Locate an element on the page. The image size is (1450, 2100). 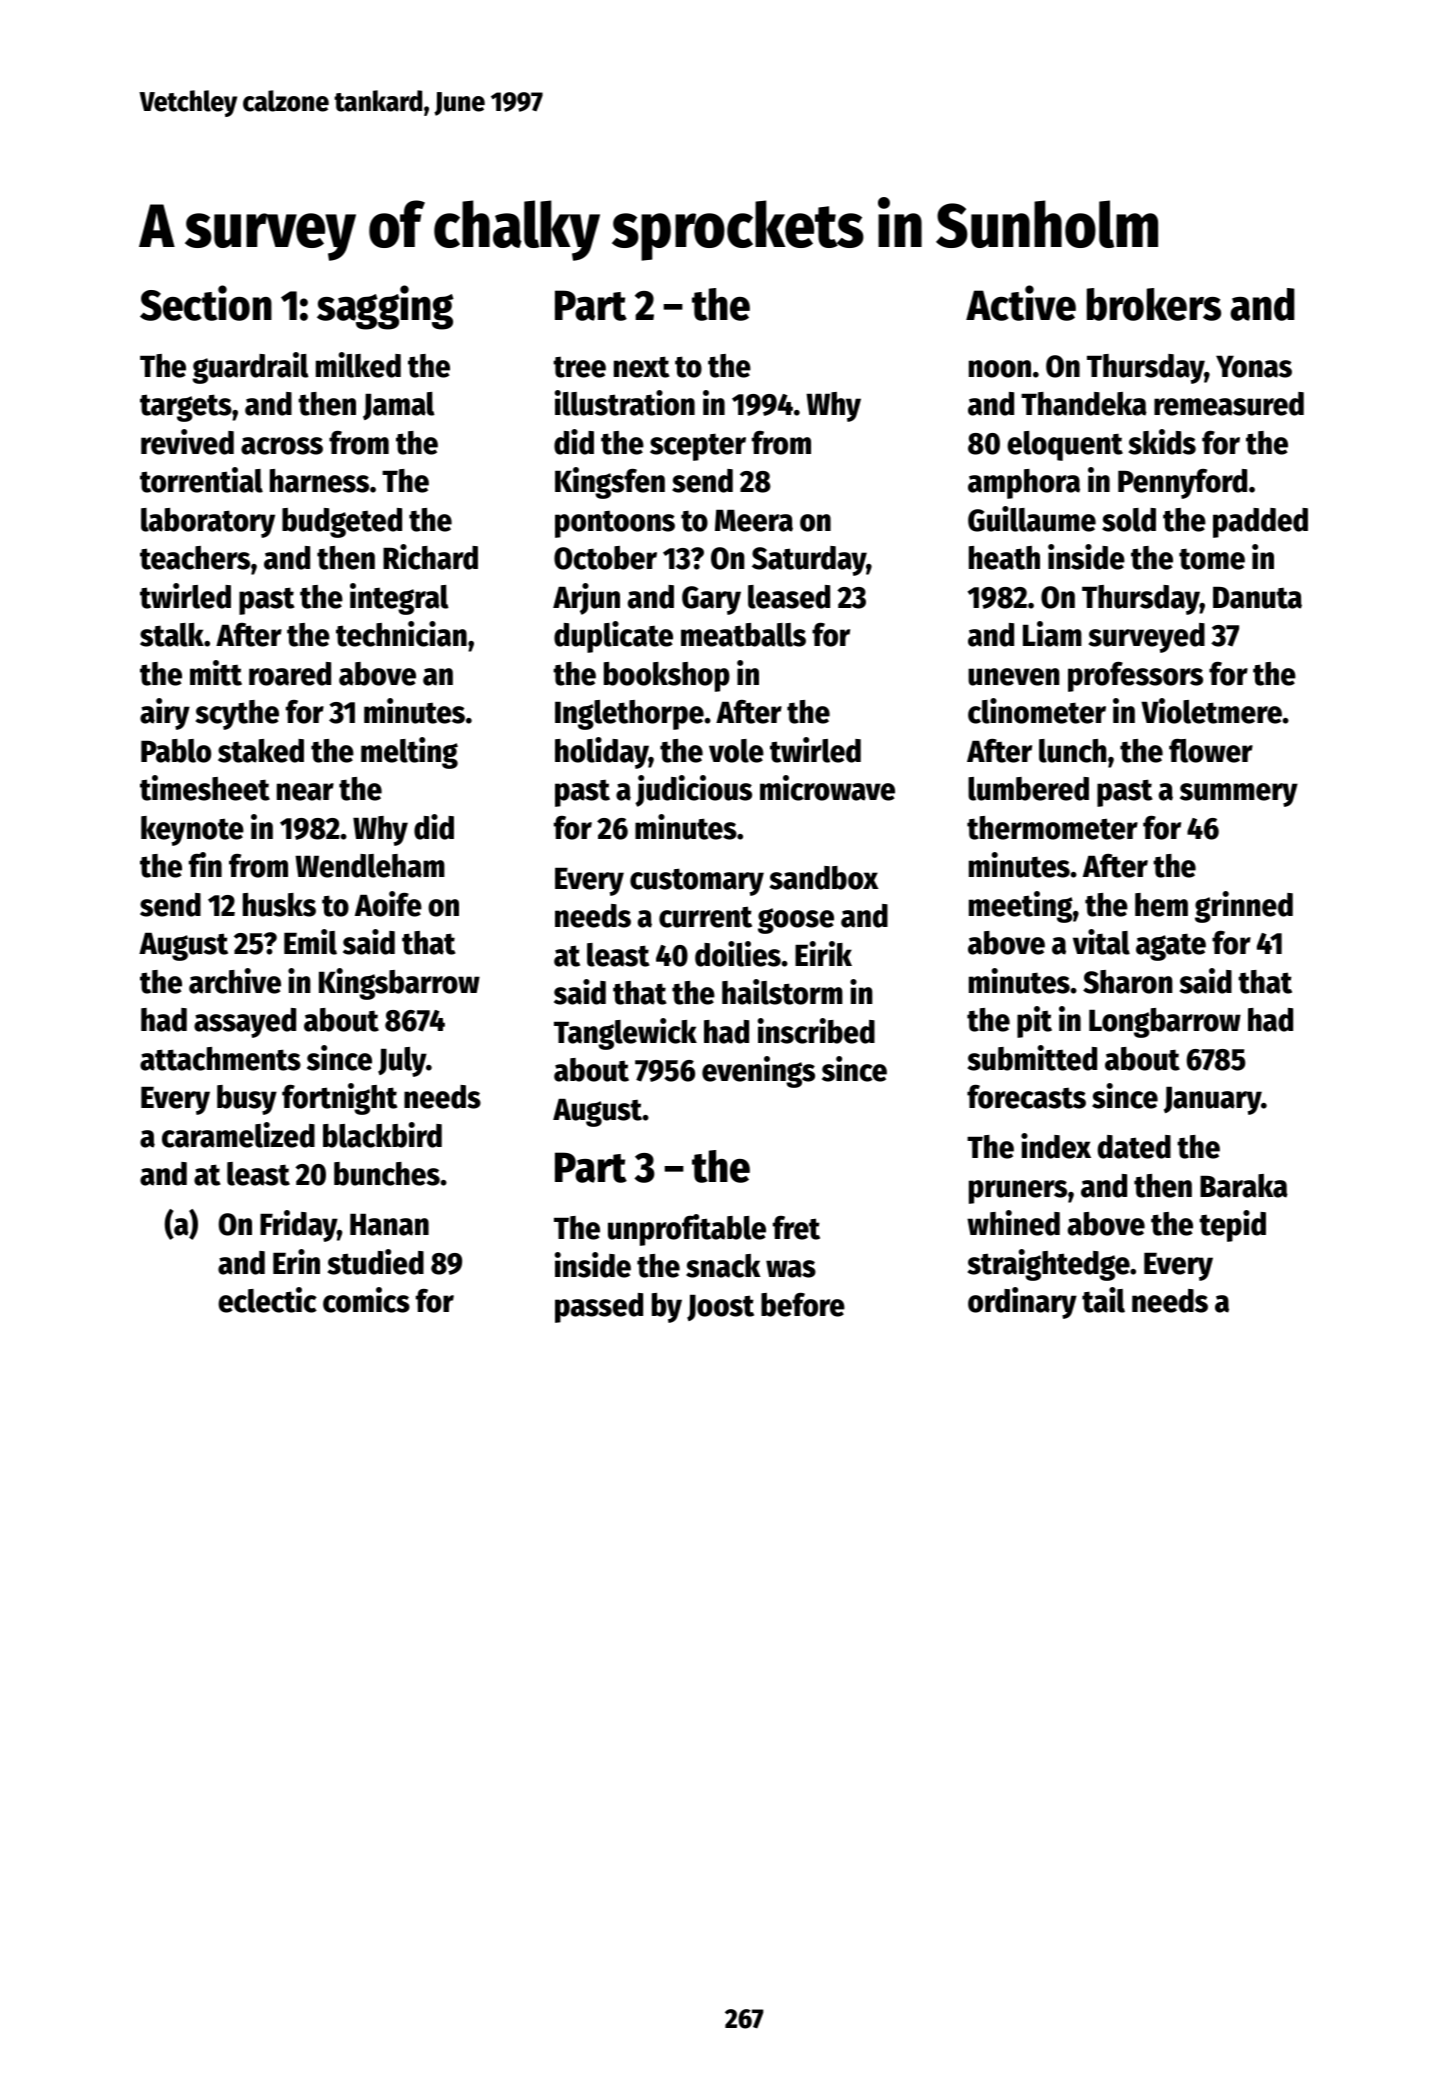
whined is located at coordinates (1013, 1223).
